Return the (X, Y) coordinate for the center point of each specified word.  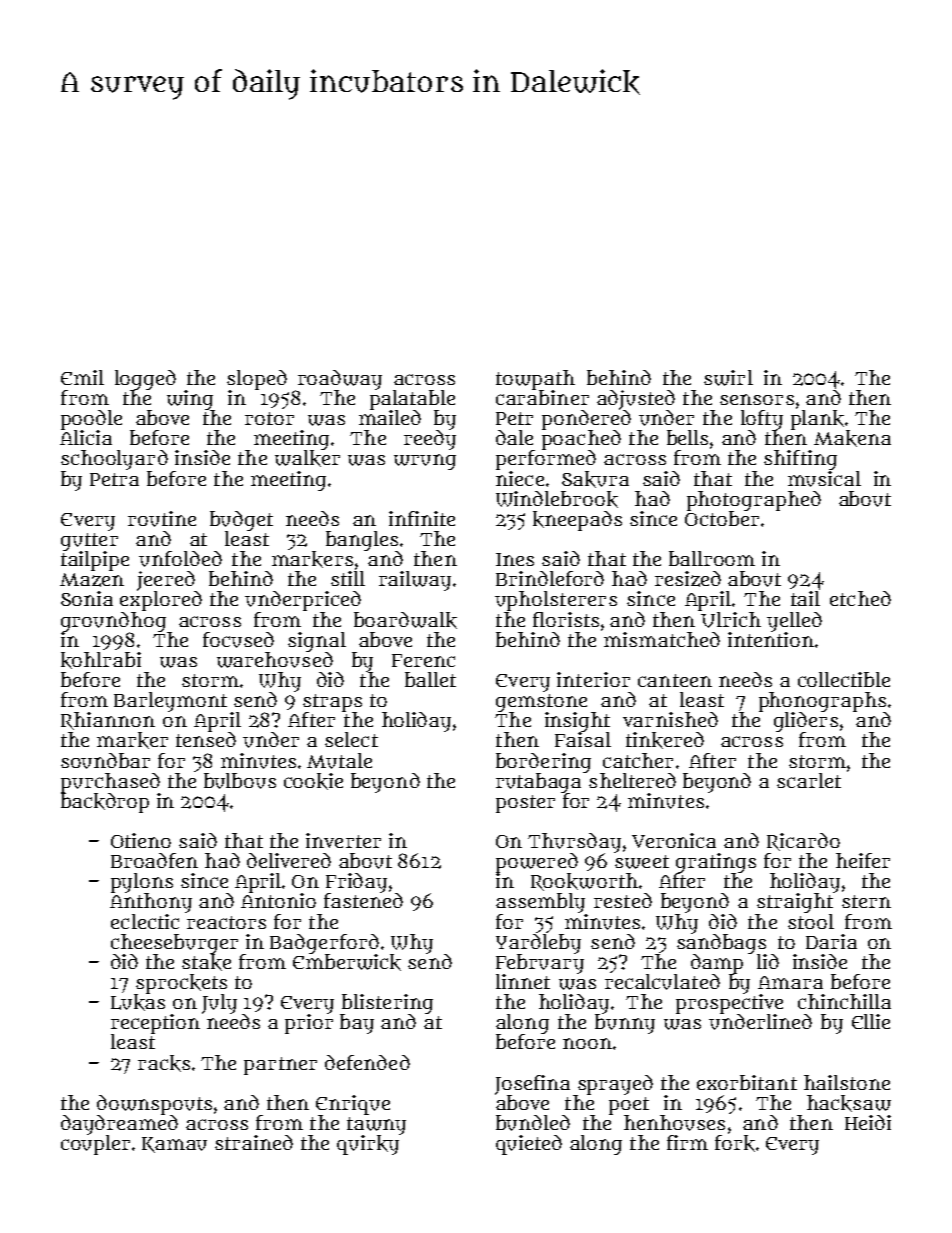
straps (332, 703)
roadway (340, 380)
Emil (82, 377)
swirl (728, 378)
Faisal (583, 739)
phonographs (822, 702)
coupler (95, 1145)
